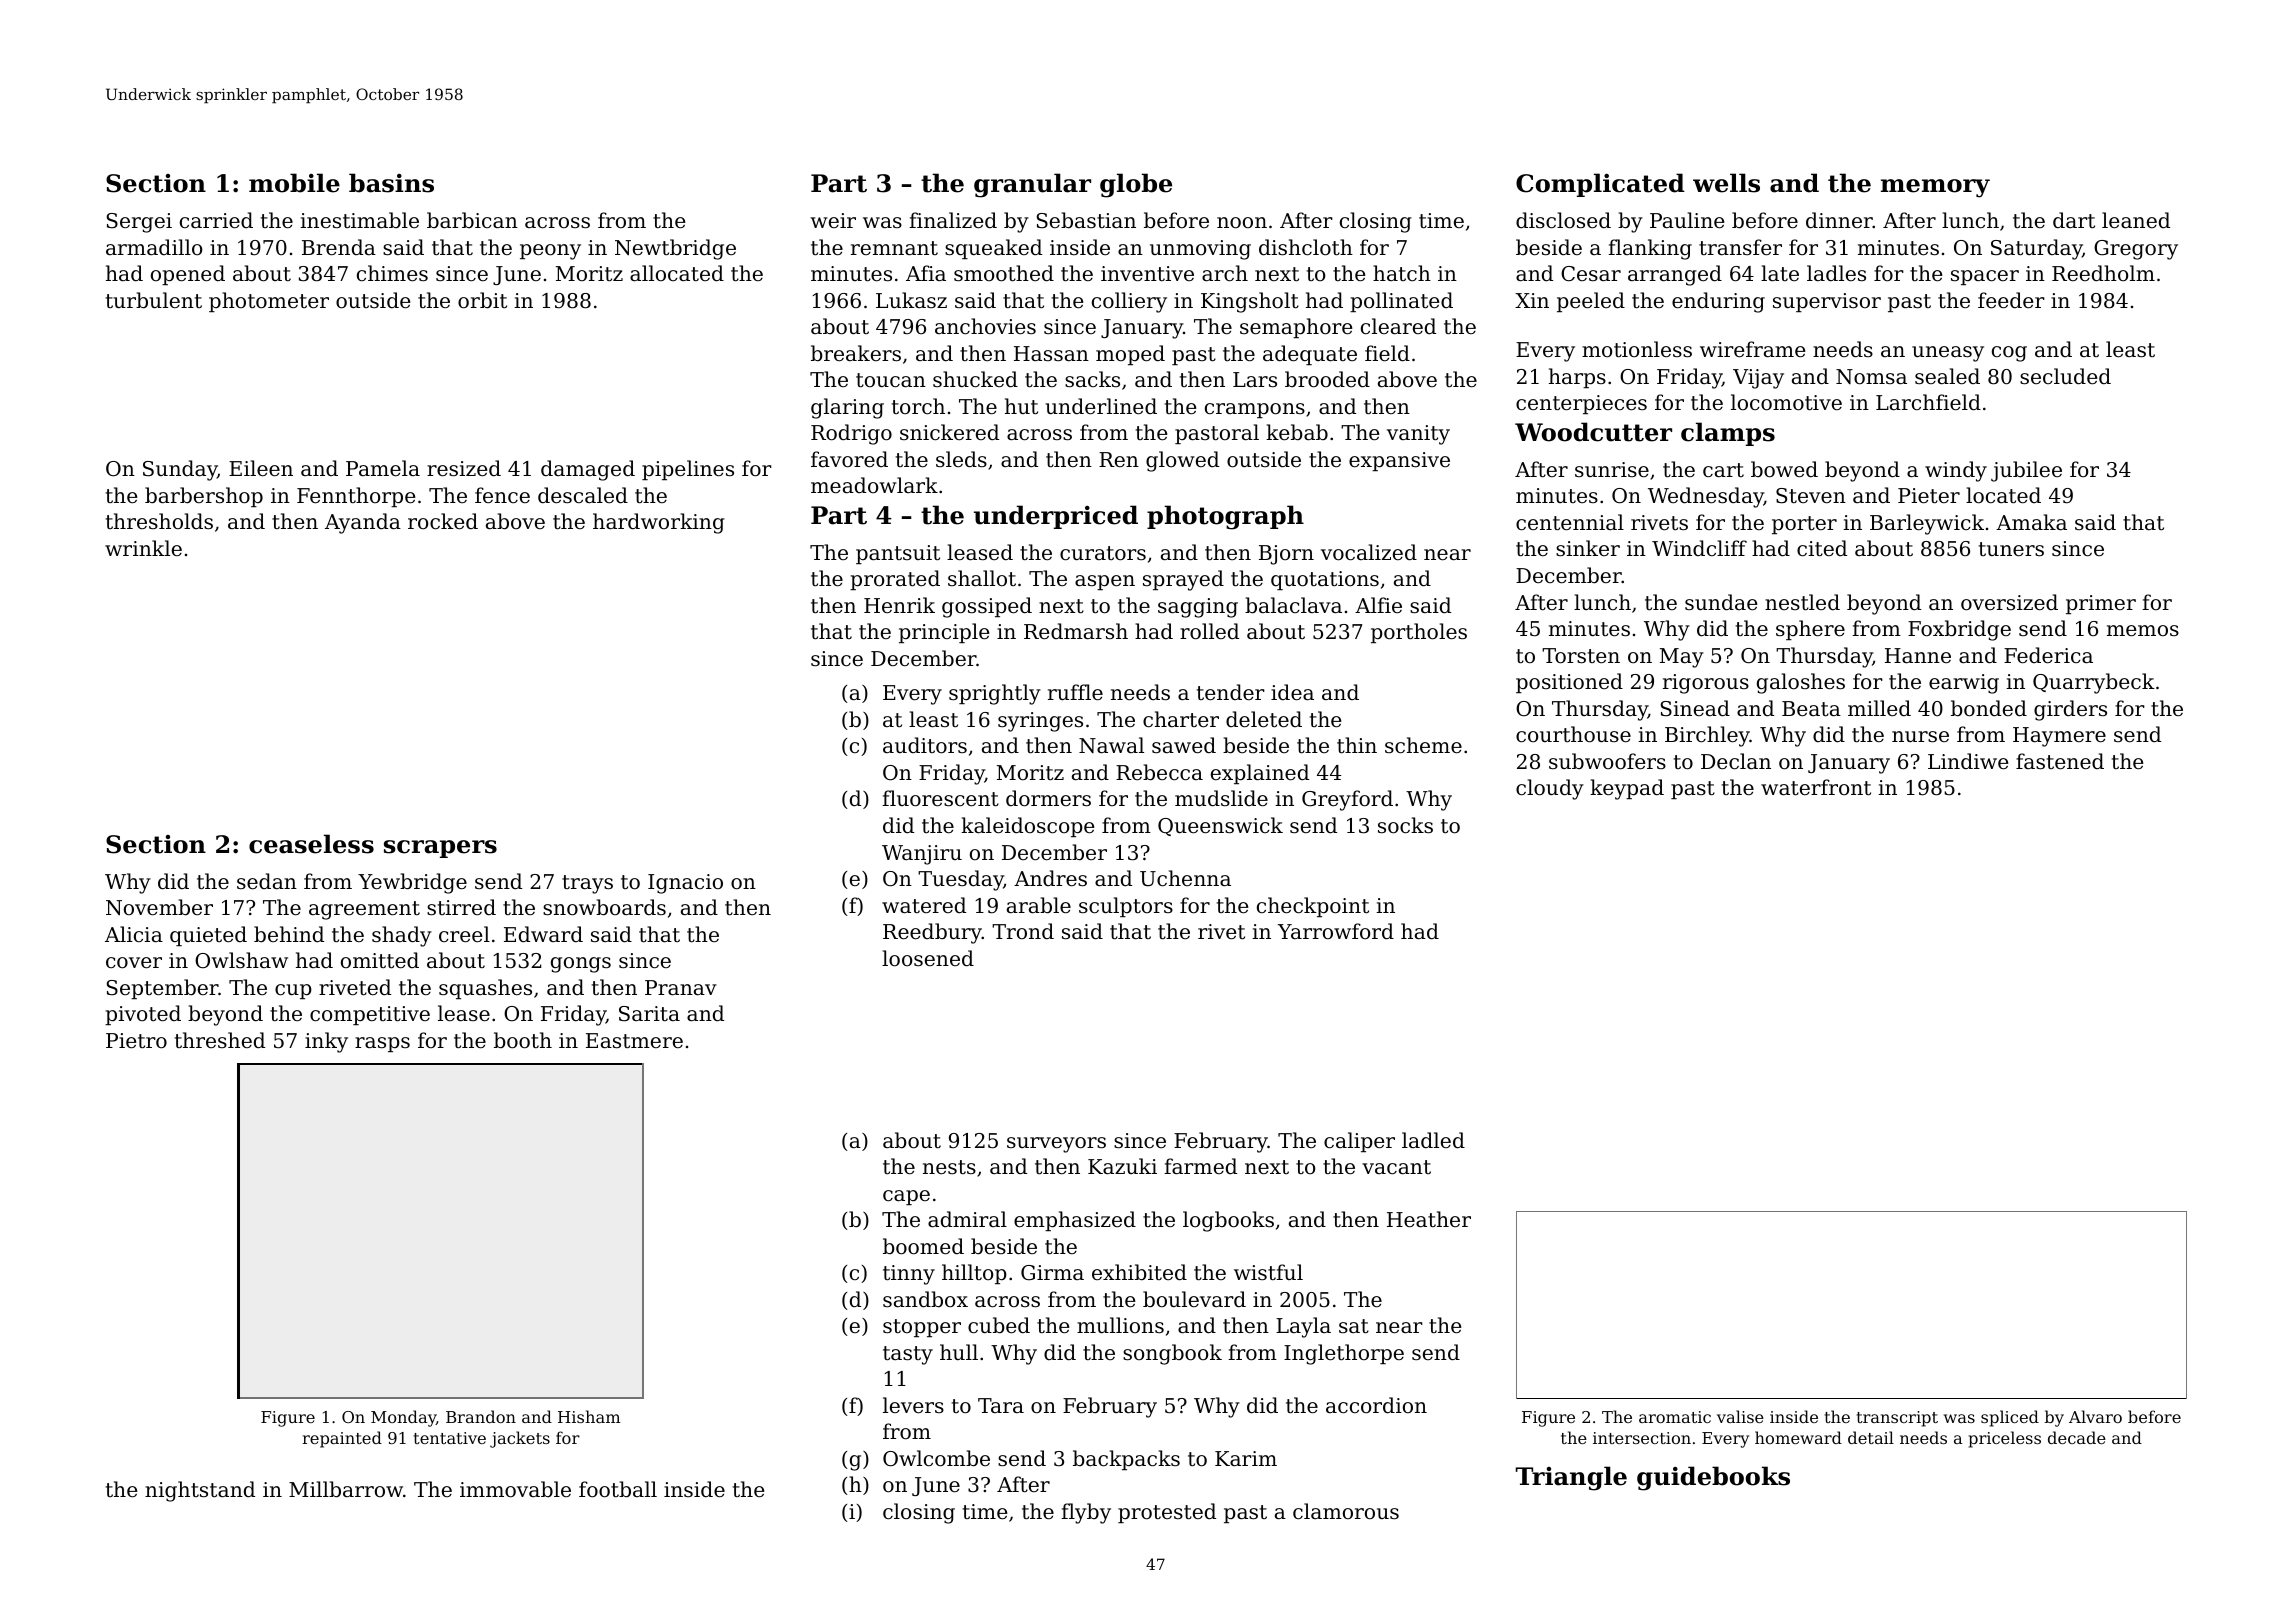  I want to click on fastened, so click(2060, 761).
